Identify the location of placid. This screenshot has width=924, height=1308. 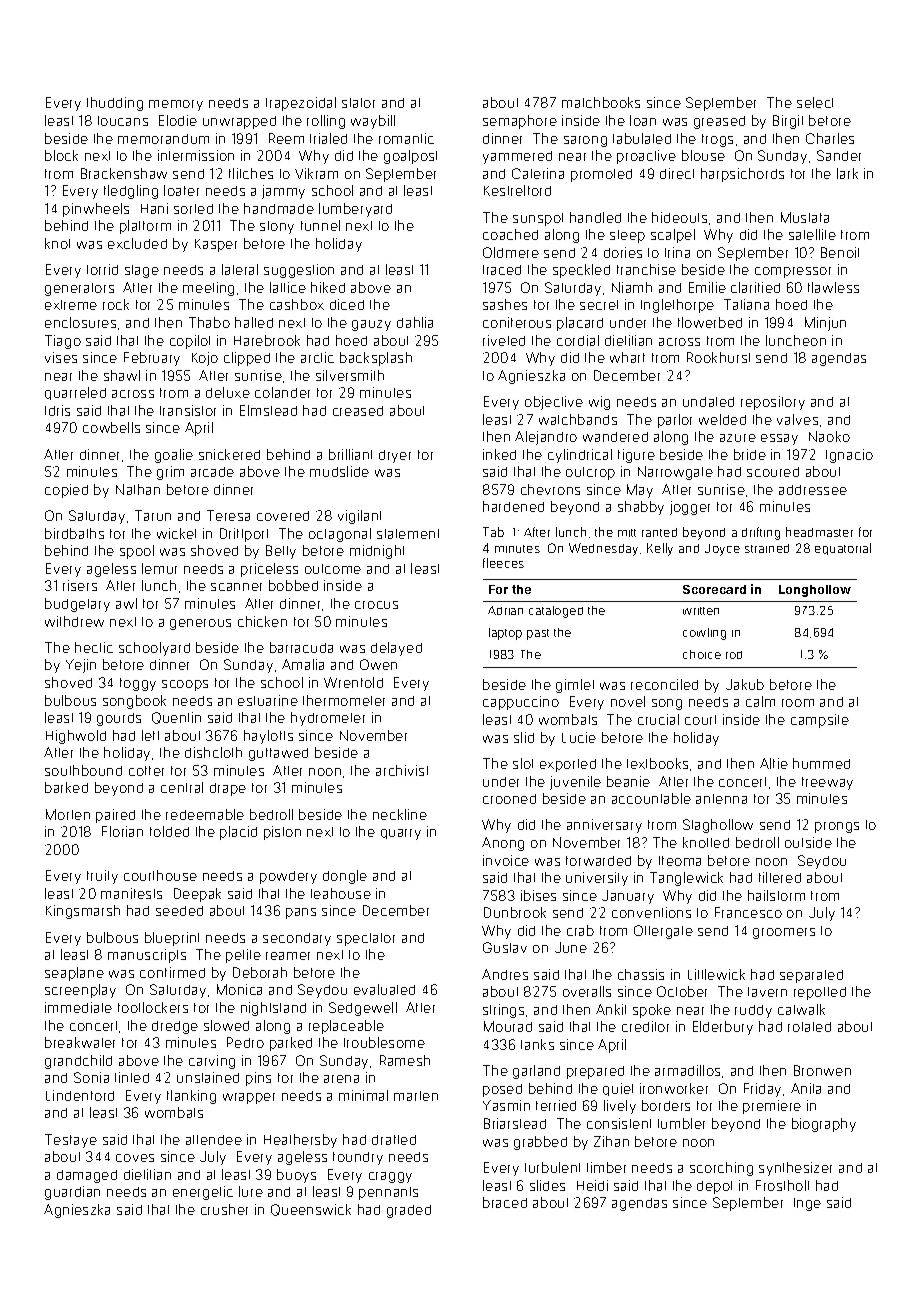
(238, 833).
